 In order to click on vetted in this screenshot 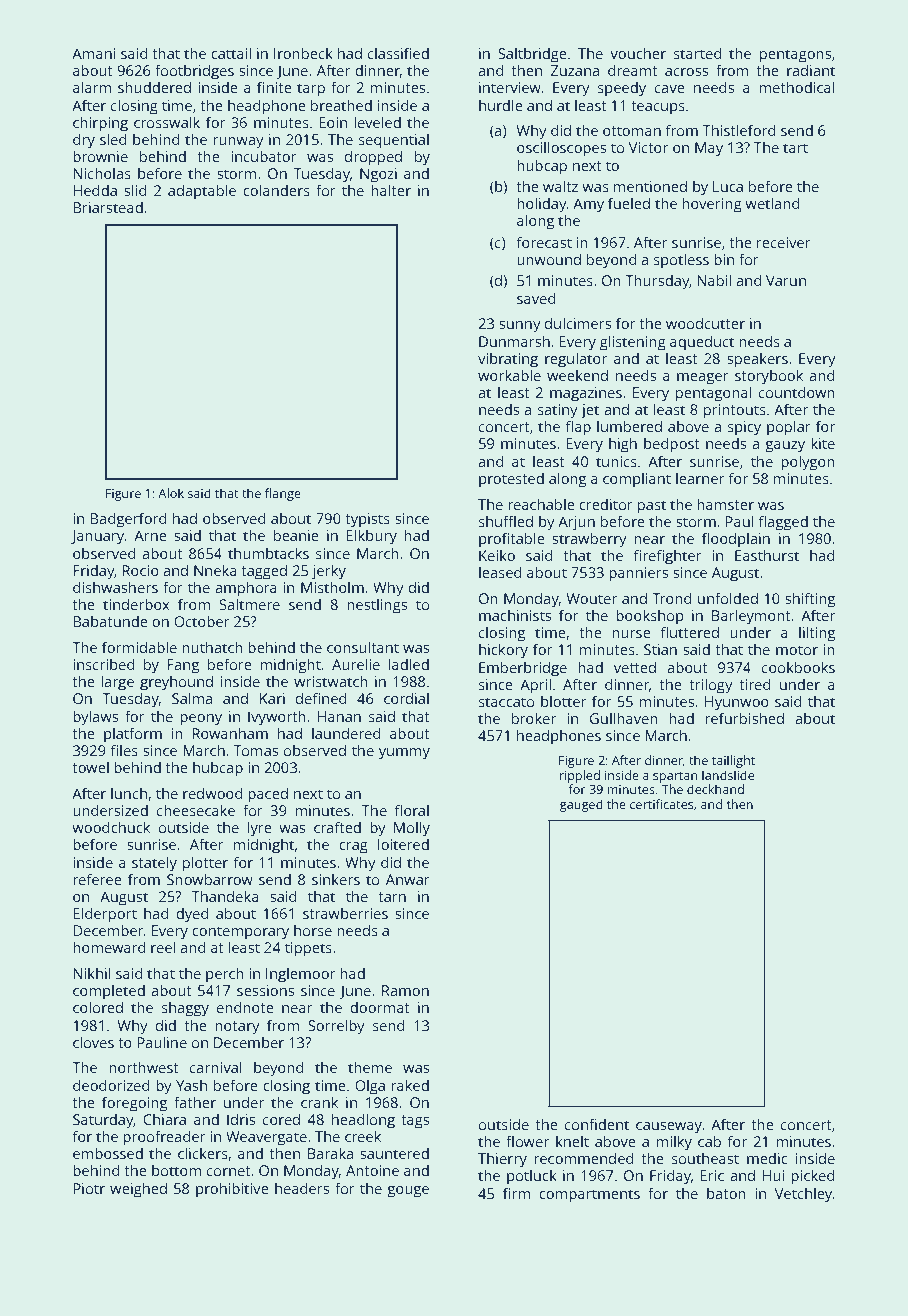, I will do `click(635, 667)`.
